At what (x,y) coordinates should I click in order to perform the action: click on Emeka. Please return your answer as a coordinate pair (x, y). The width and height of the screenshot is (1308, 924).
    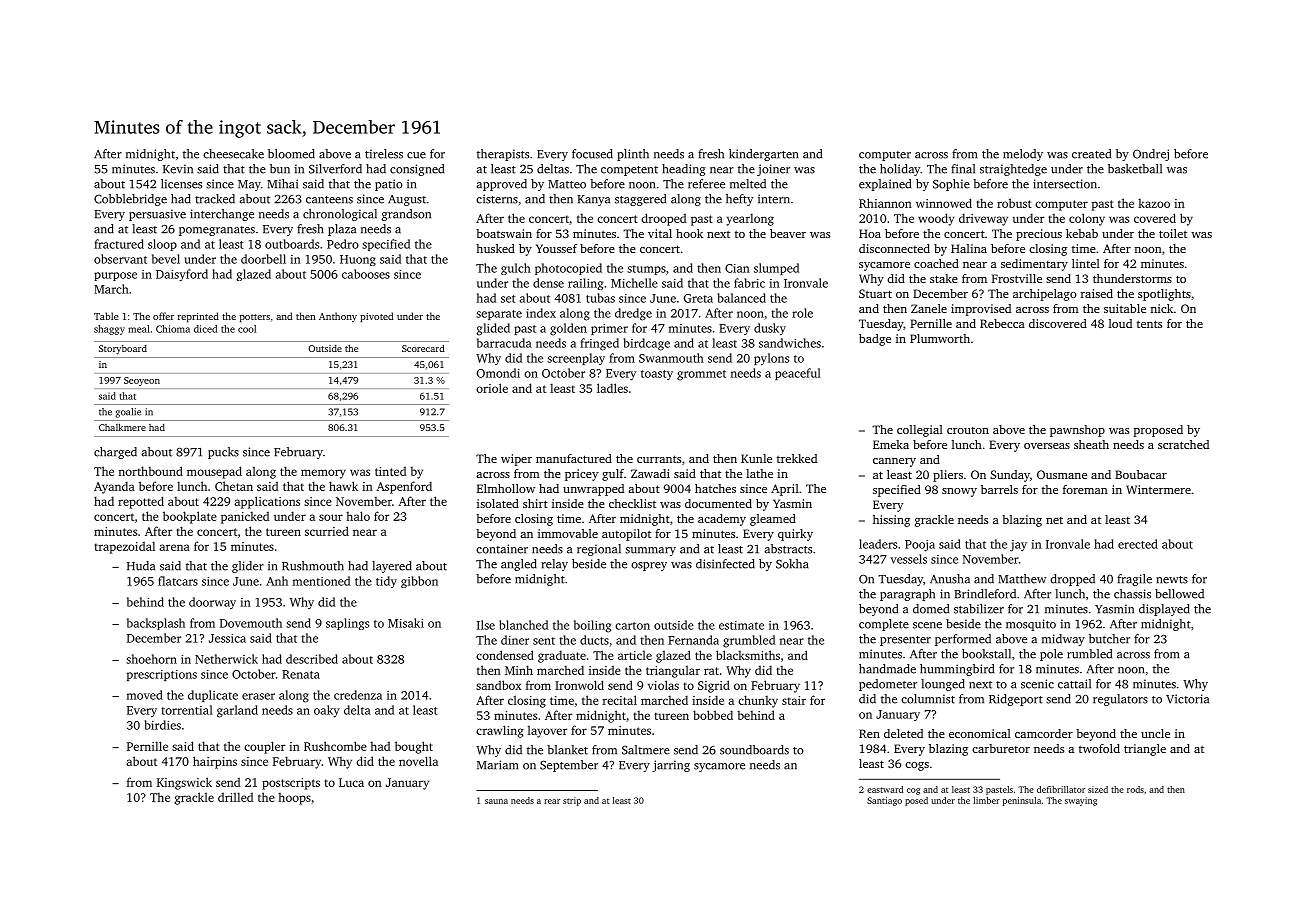
    Looking at the image, I should click on (891, 444).
